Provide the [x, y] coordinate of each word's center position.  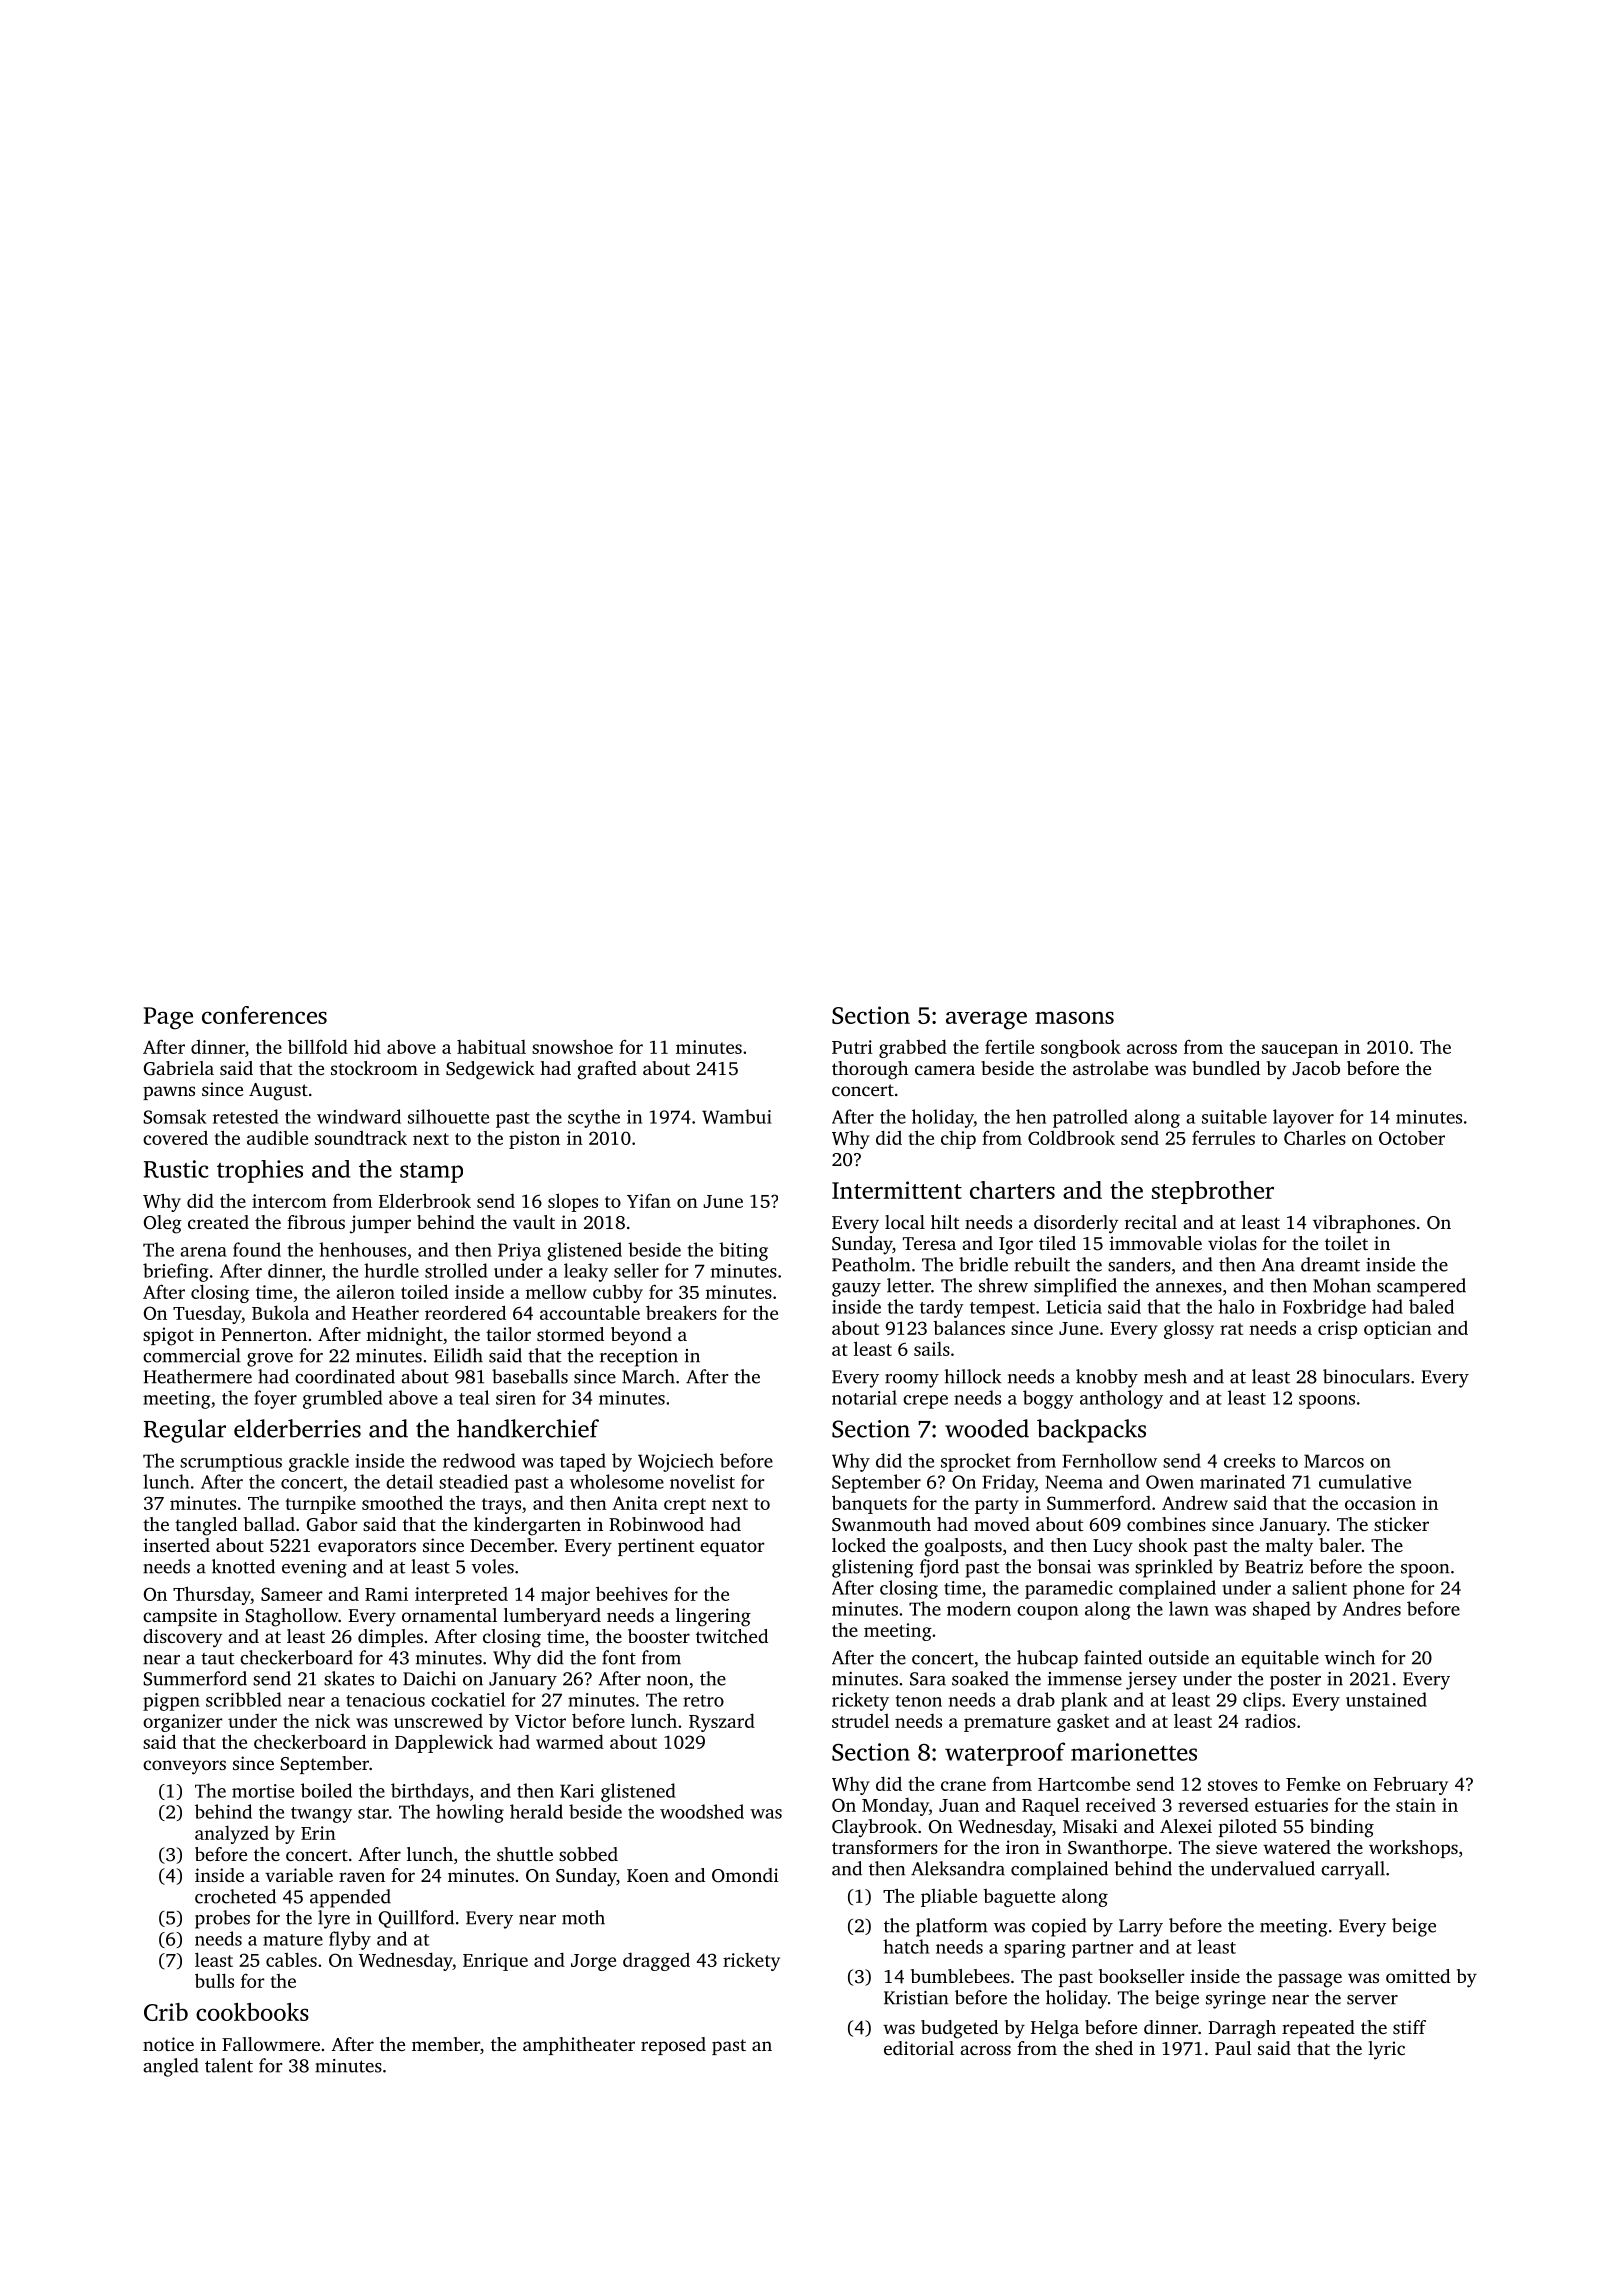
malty [1289, 1547]
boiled [326, 1790]
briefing [176, 1272]
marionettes [1134, 1752]
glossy [1189, 1329]
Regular [185, 1431]
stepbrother [1213, 1192]
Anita [635, 1503]
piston [534, 1140]
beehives [632, 1593]
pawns [169, 1093]
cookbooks [252, 2012]
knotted [243, 1566]
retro [703, 1701]
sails [932, 1349]
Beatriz [1274, 1567]
